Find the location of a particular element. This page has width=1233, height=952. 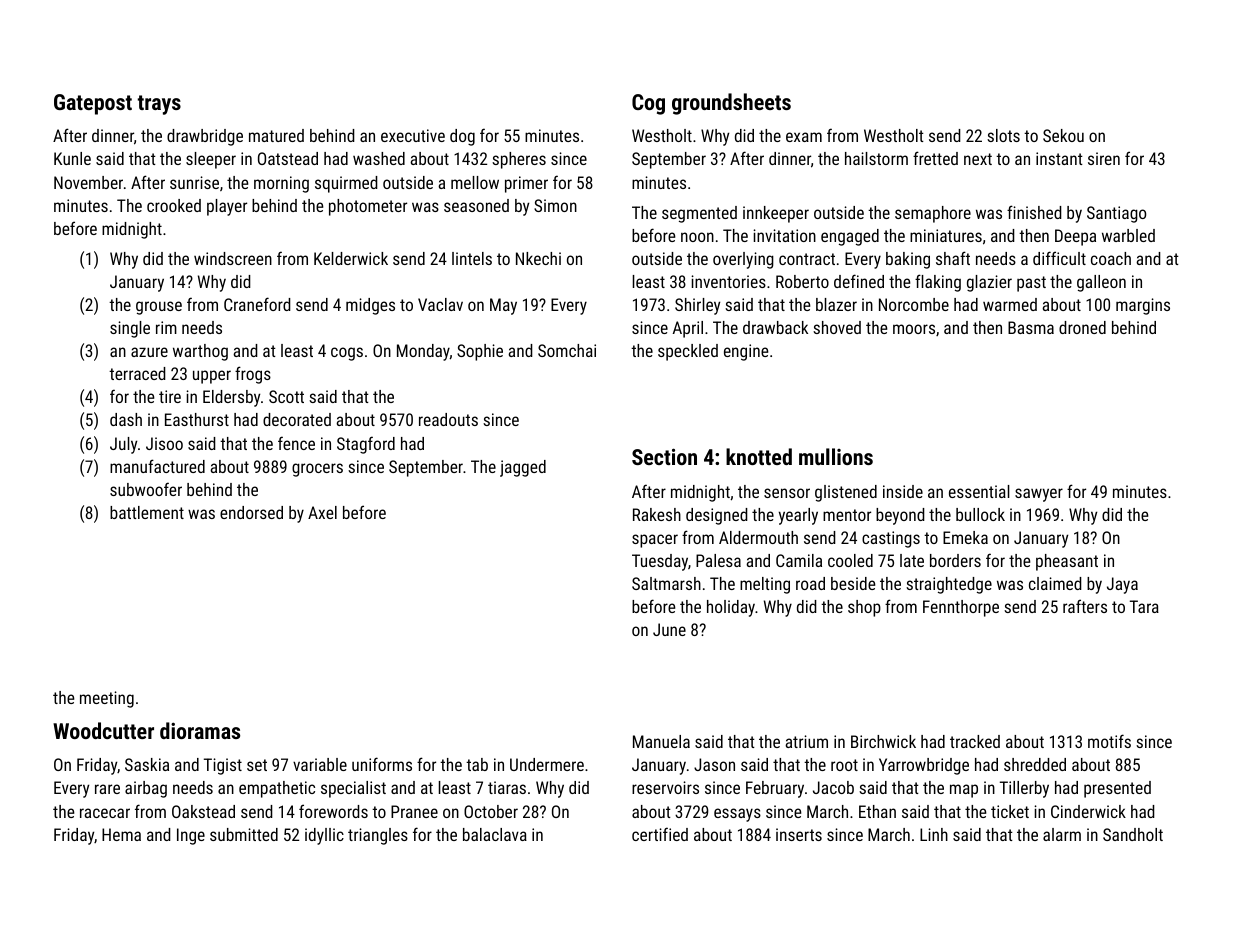

overlying is located at coordinates (743, 260).
